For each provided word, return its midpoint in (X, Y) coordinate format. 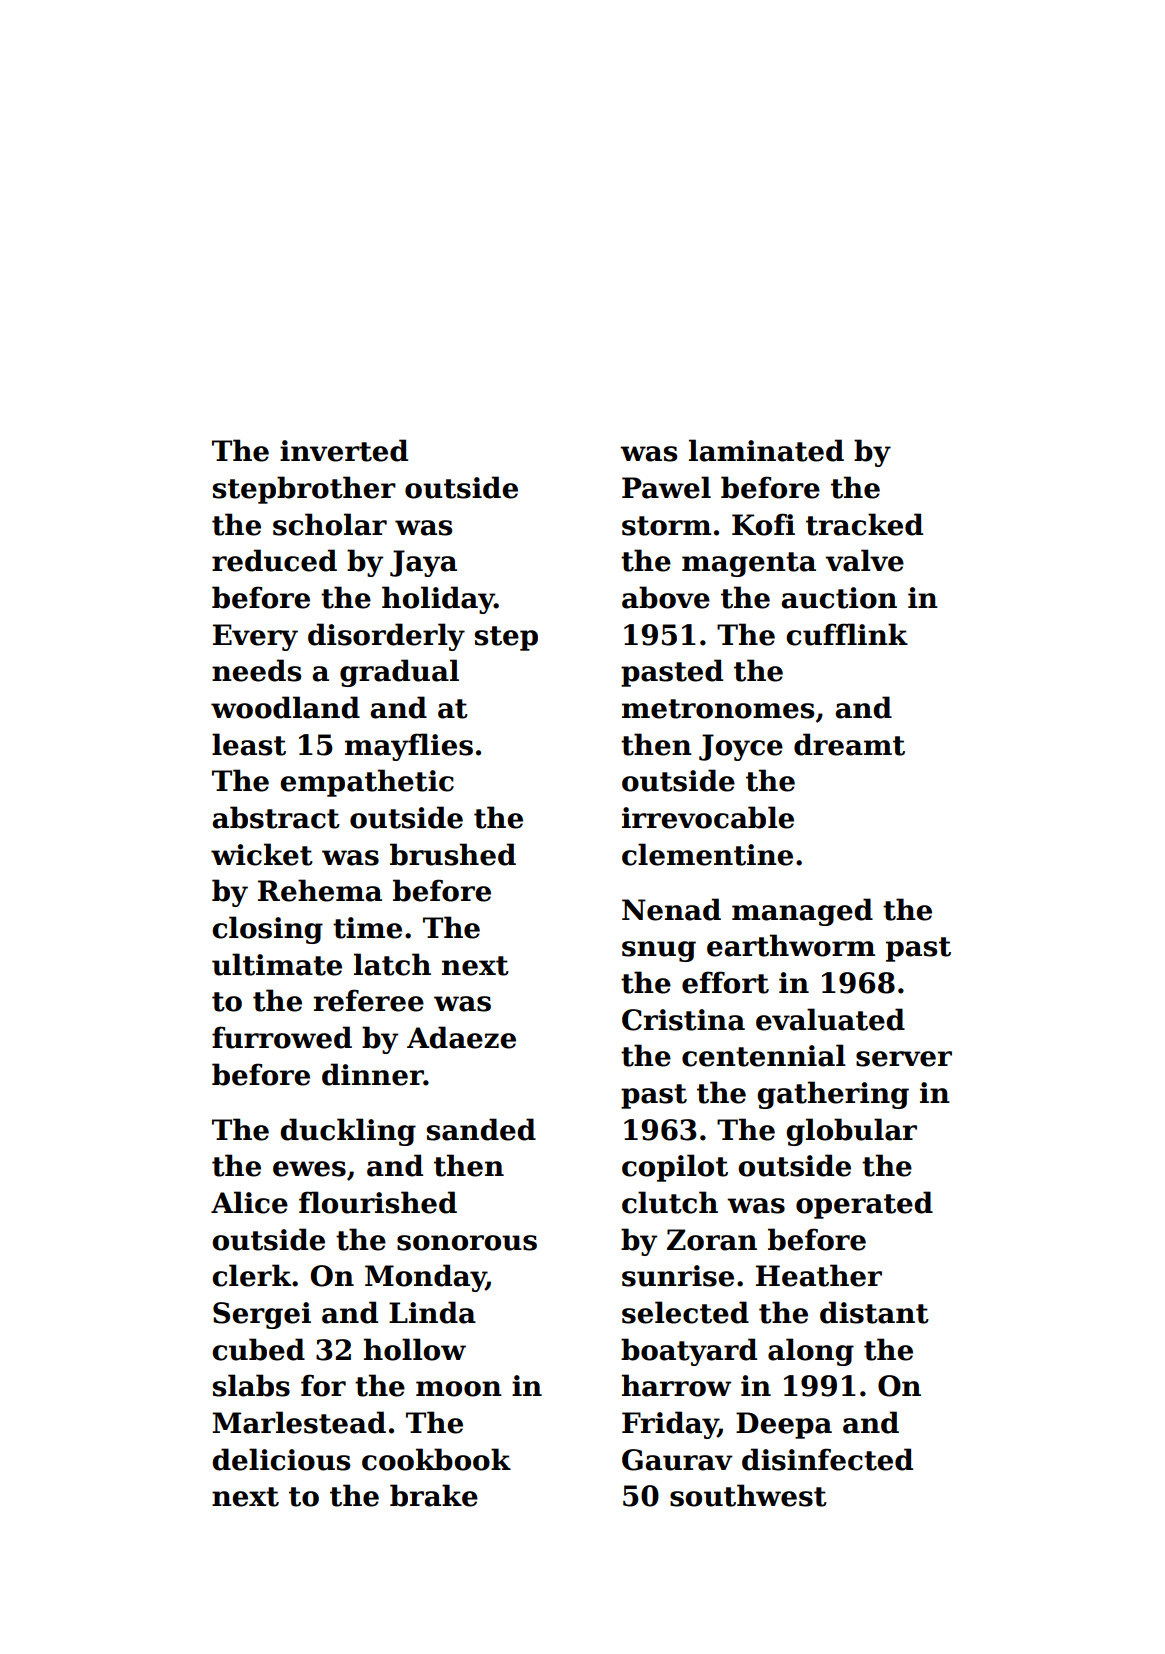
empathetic (367, 783)
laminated (766, 450)
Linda (432, 1312)
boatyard (689, 1352)
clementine (707, 854)
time (367, 928)
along (811, 1352)
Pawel (666, 487)
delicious (281, 1459)
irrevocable (708, 817)
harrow (676, 1385)
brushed (453, 854)
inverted (344, 450)
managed (802, 912)
